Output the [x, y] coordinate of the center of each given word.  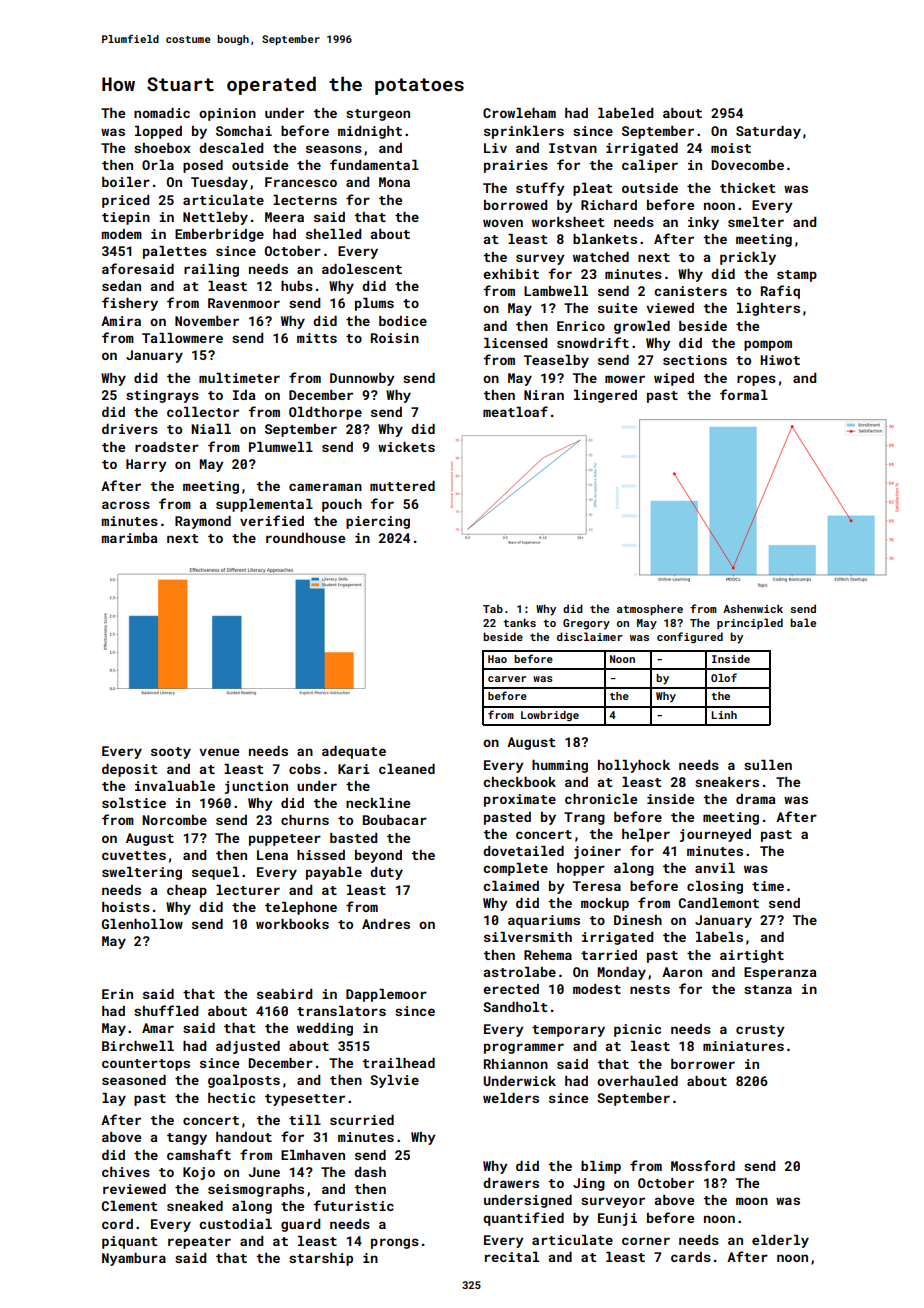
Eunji [617, 1219]
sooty [171, 753]
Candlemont [719, 903]
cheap [187, 891]
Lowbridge [550, 716]
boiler [126, 182]
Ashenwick [753, 608]
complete [515, 869]
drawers [511, 1183]
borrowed [515, 205]
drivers [130, 429]
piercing [378, 522]
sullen [768, 765]
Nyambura [134, 1259]
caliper [650, 166]
